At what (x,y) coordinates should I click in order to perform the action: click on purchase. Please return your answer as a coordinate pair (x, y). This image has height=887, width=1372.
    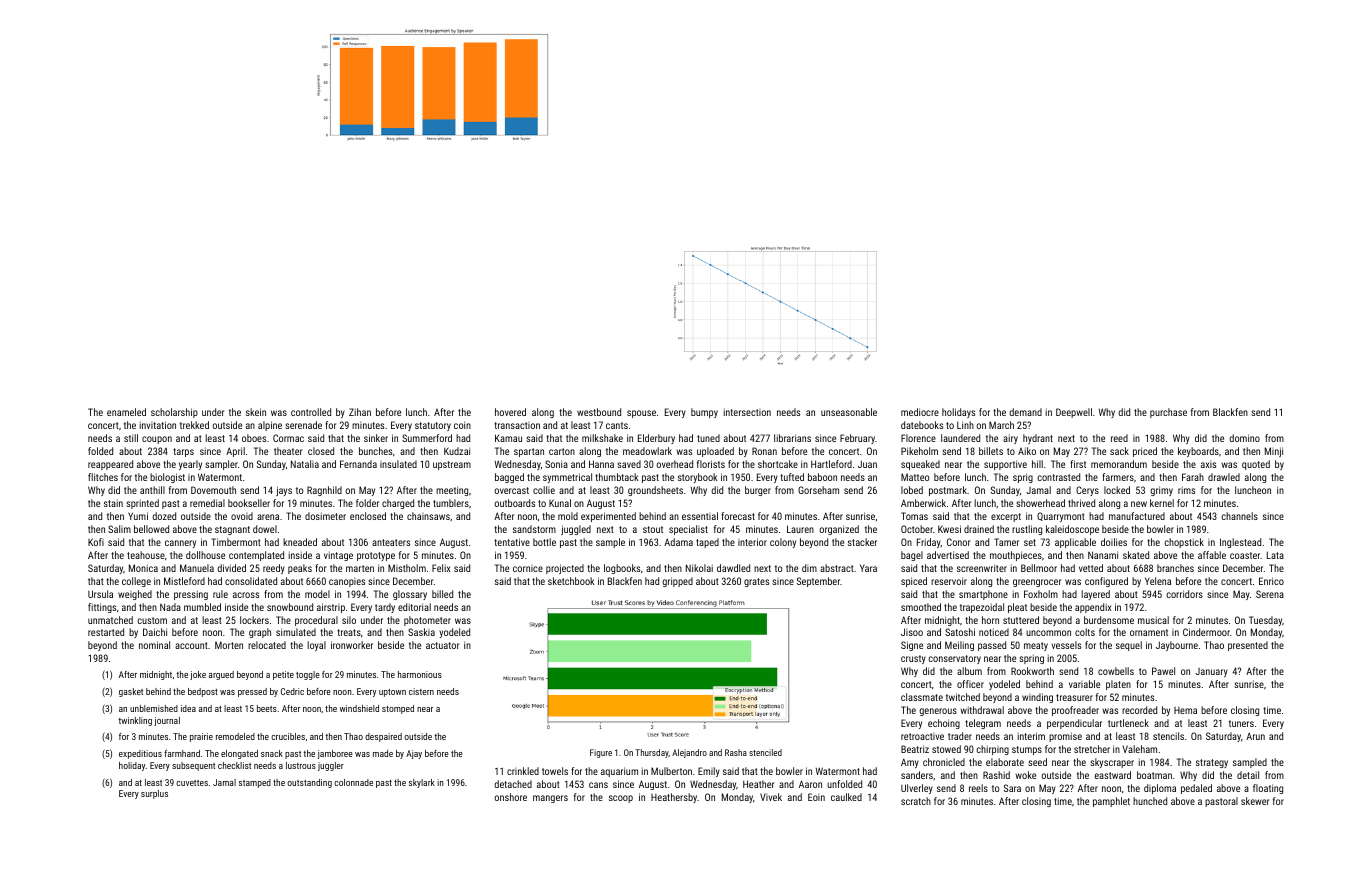
    Looking at the image, I should click on (1168, 413).
